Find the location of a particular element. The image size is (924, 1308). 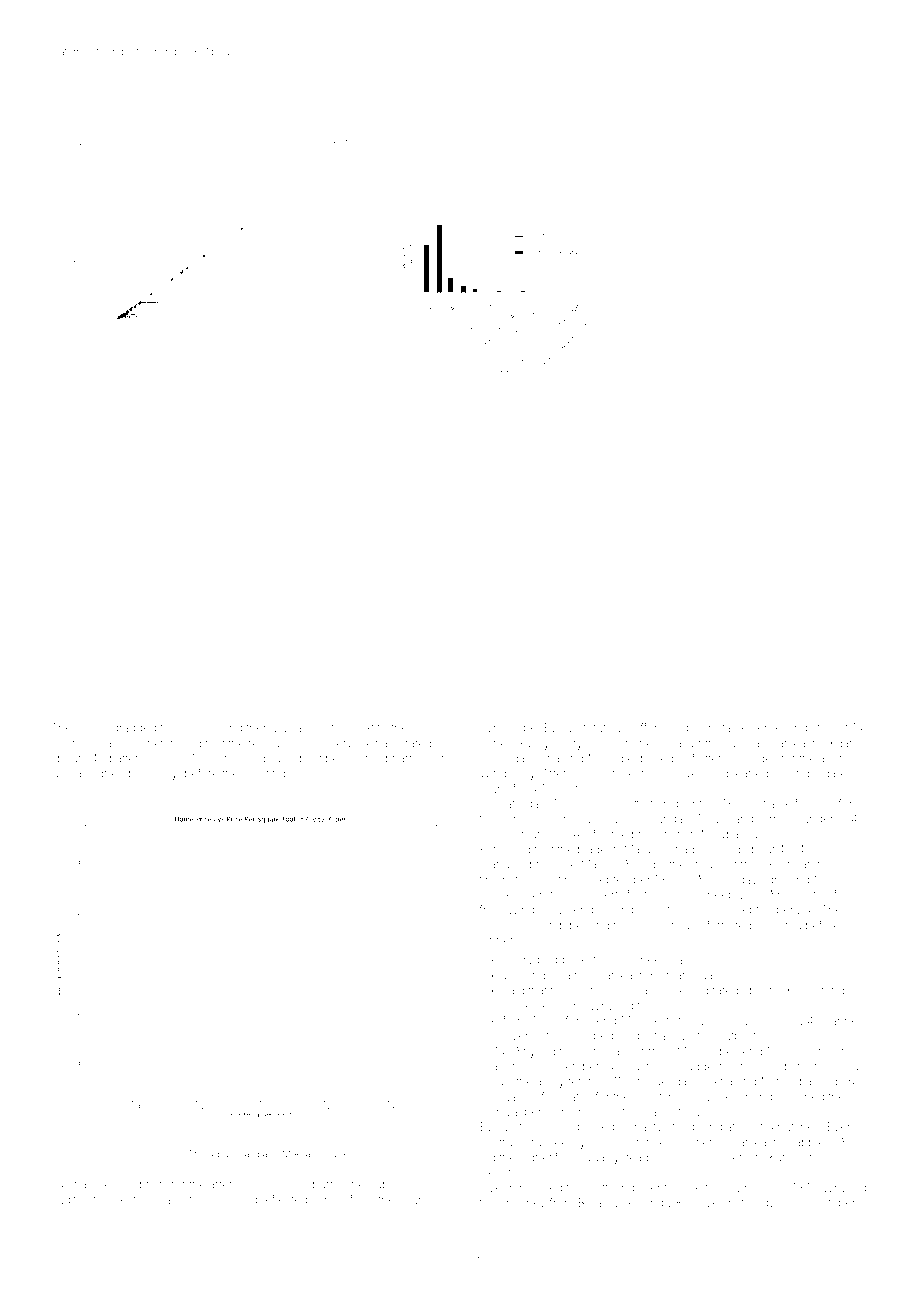

pharmacist is located at coordinates (415, 759).
